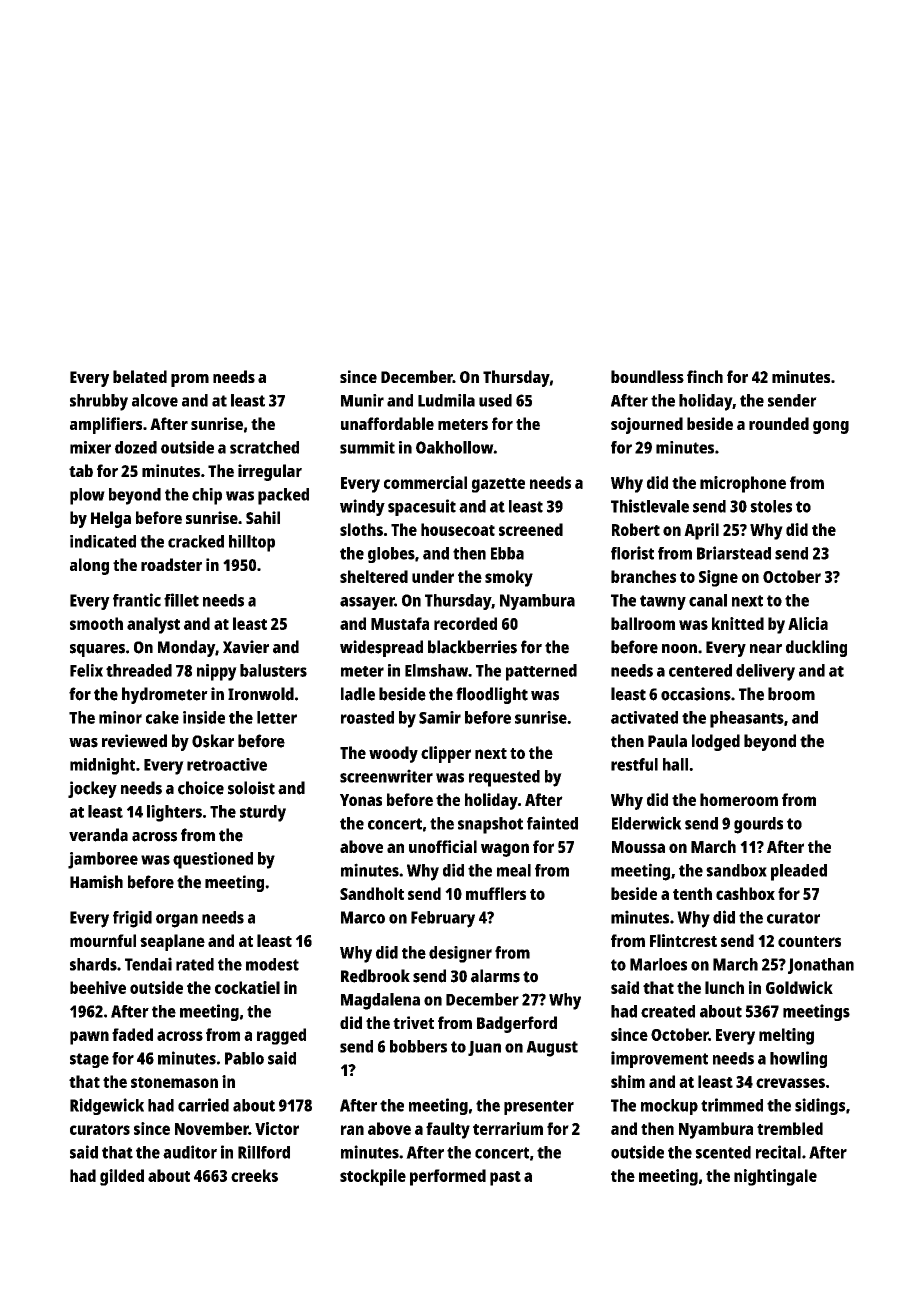 The width and height of the screenshot is (924, 1308). Describe the element at coordinates (498, 485) in the screenshot. I see `gazette` at that location.
